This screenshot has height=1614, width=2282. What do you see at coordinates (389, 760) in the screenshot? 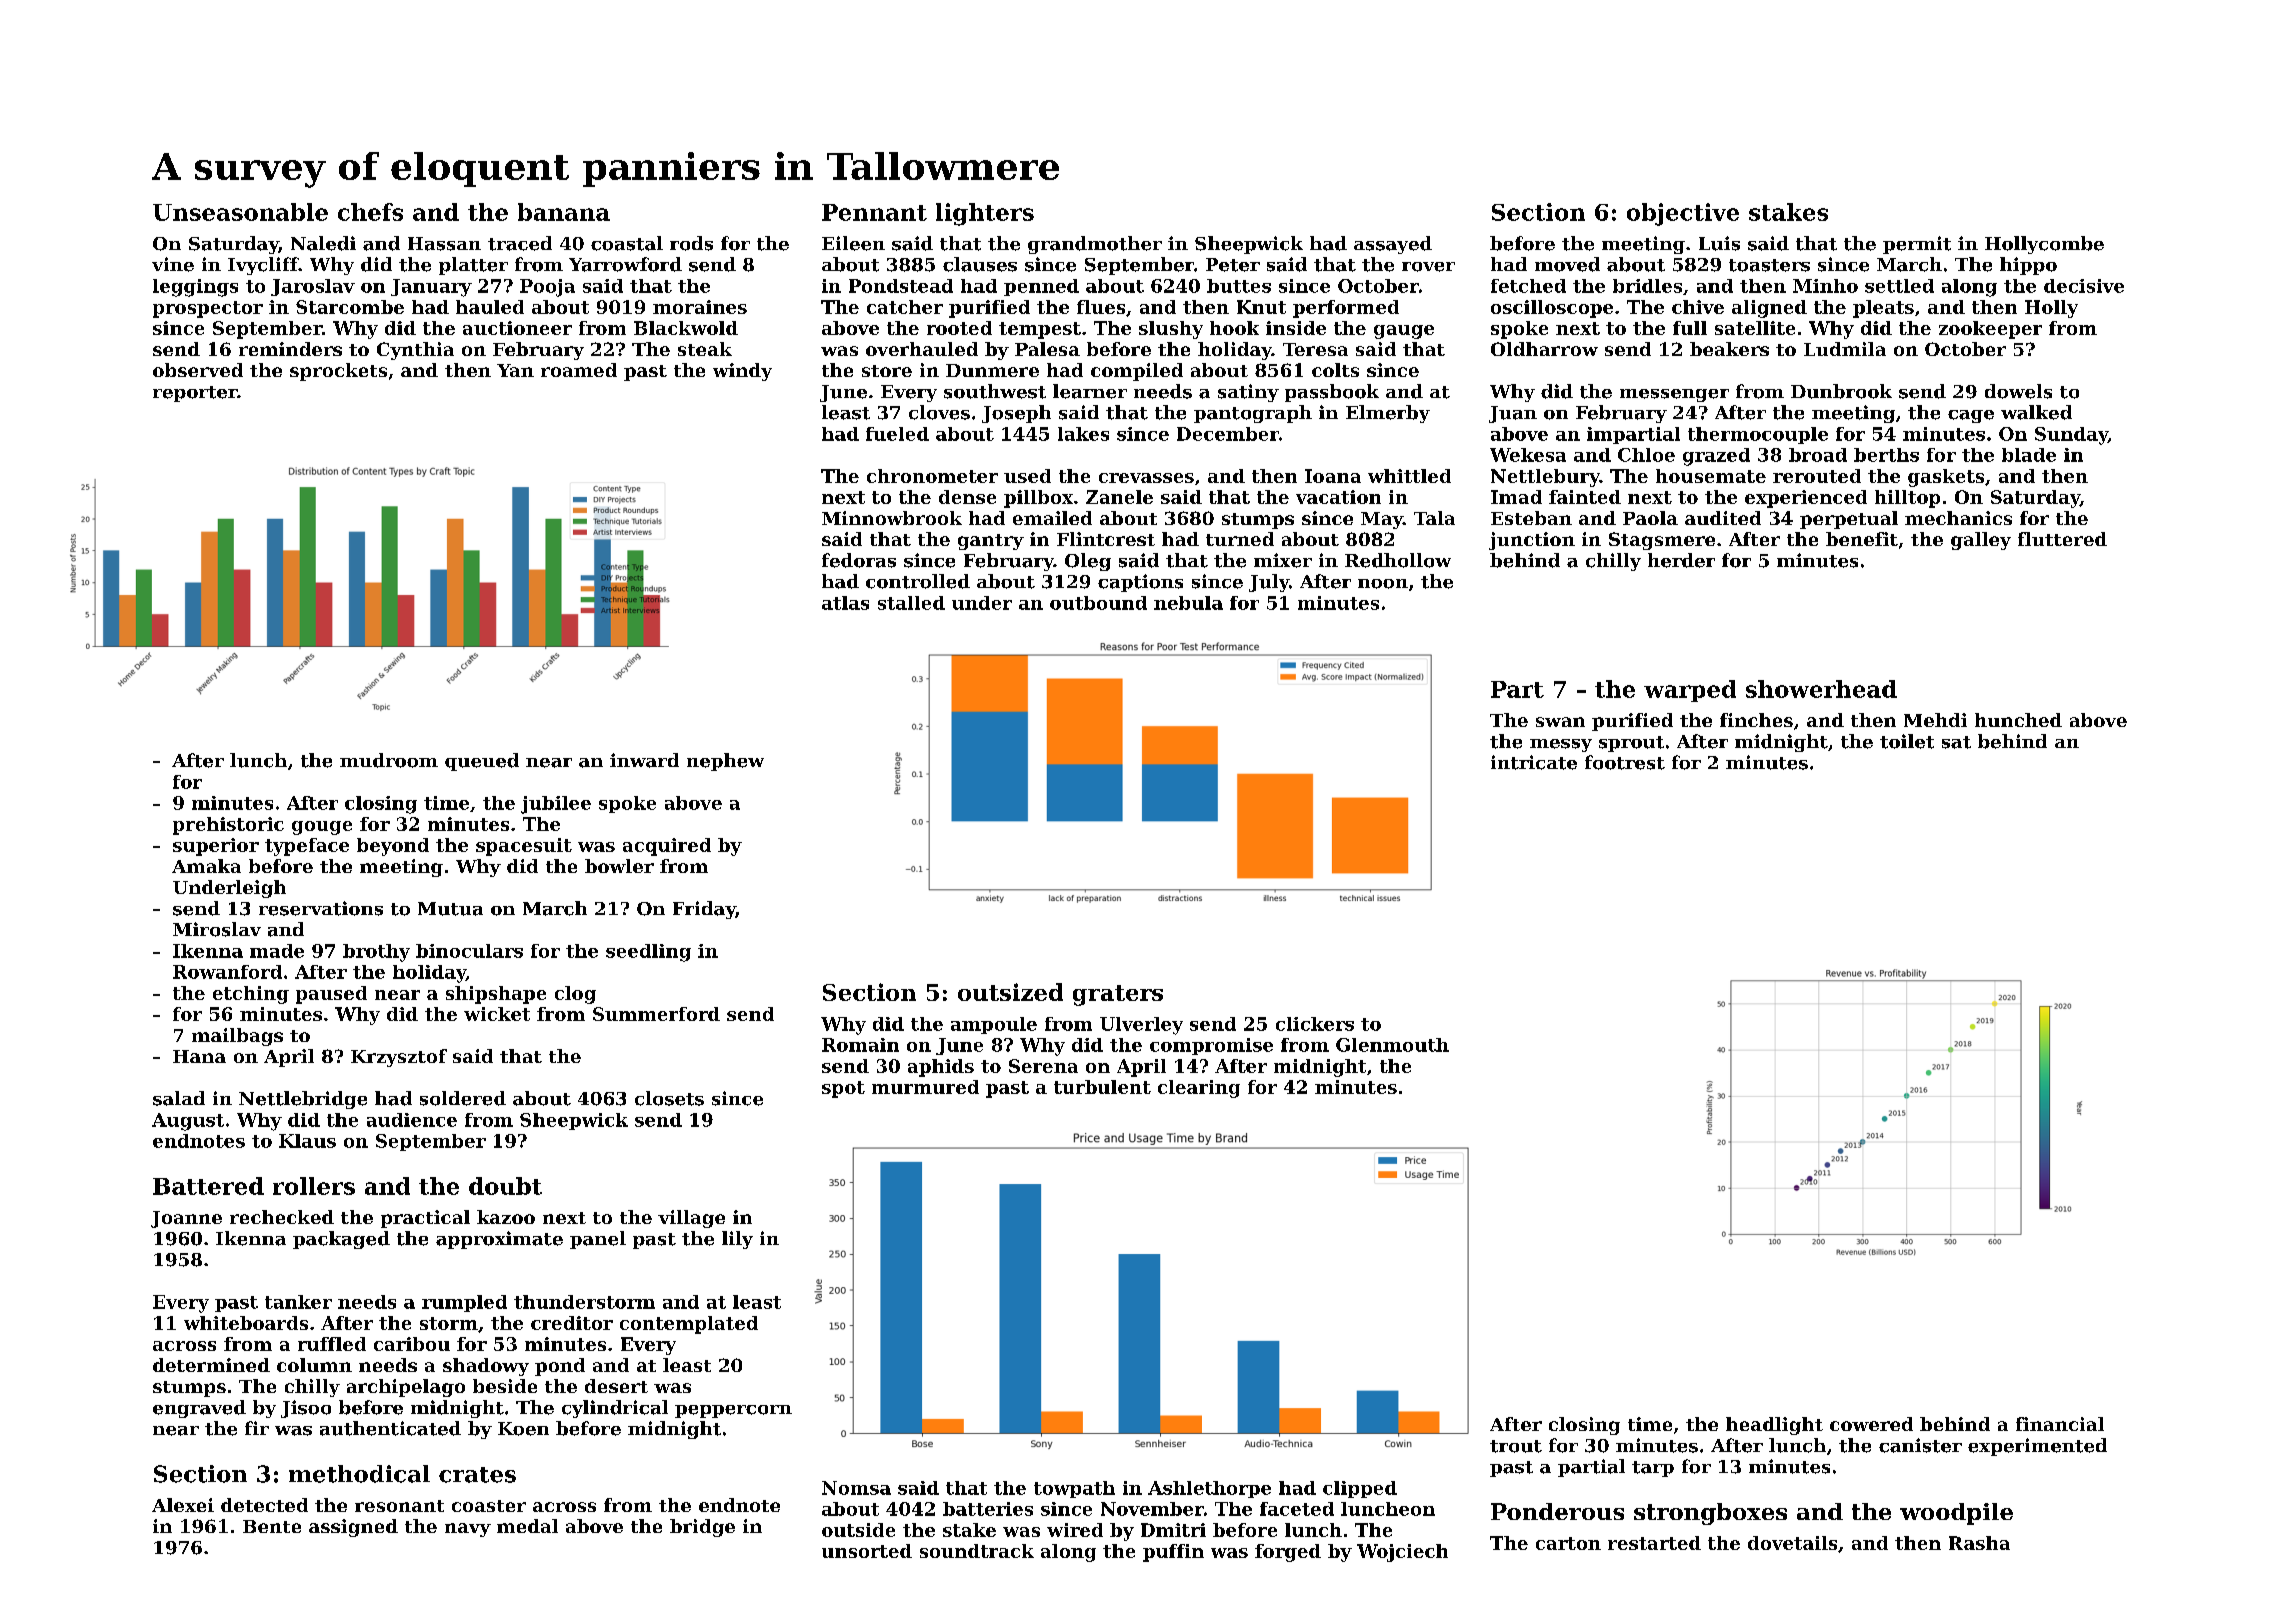
I see `mudroom` at bounding box center [389, 760].
